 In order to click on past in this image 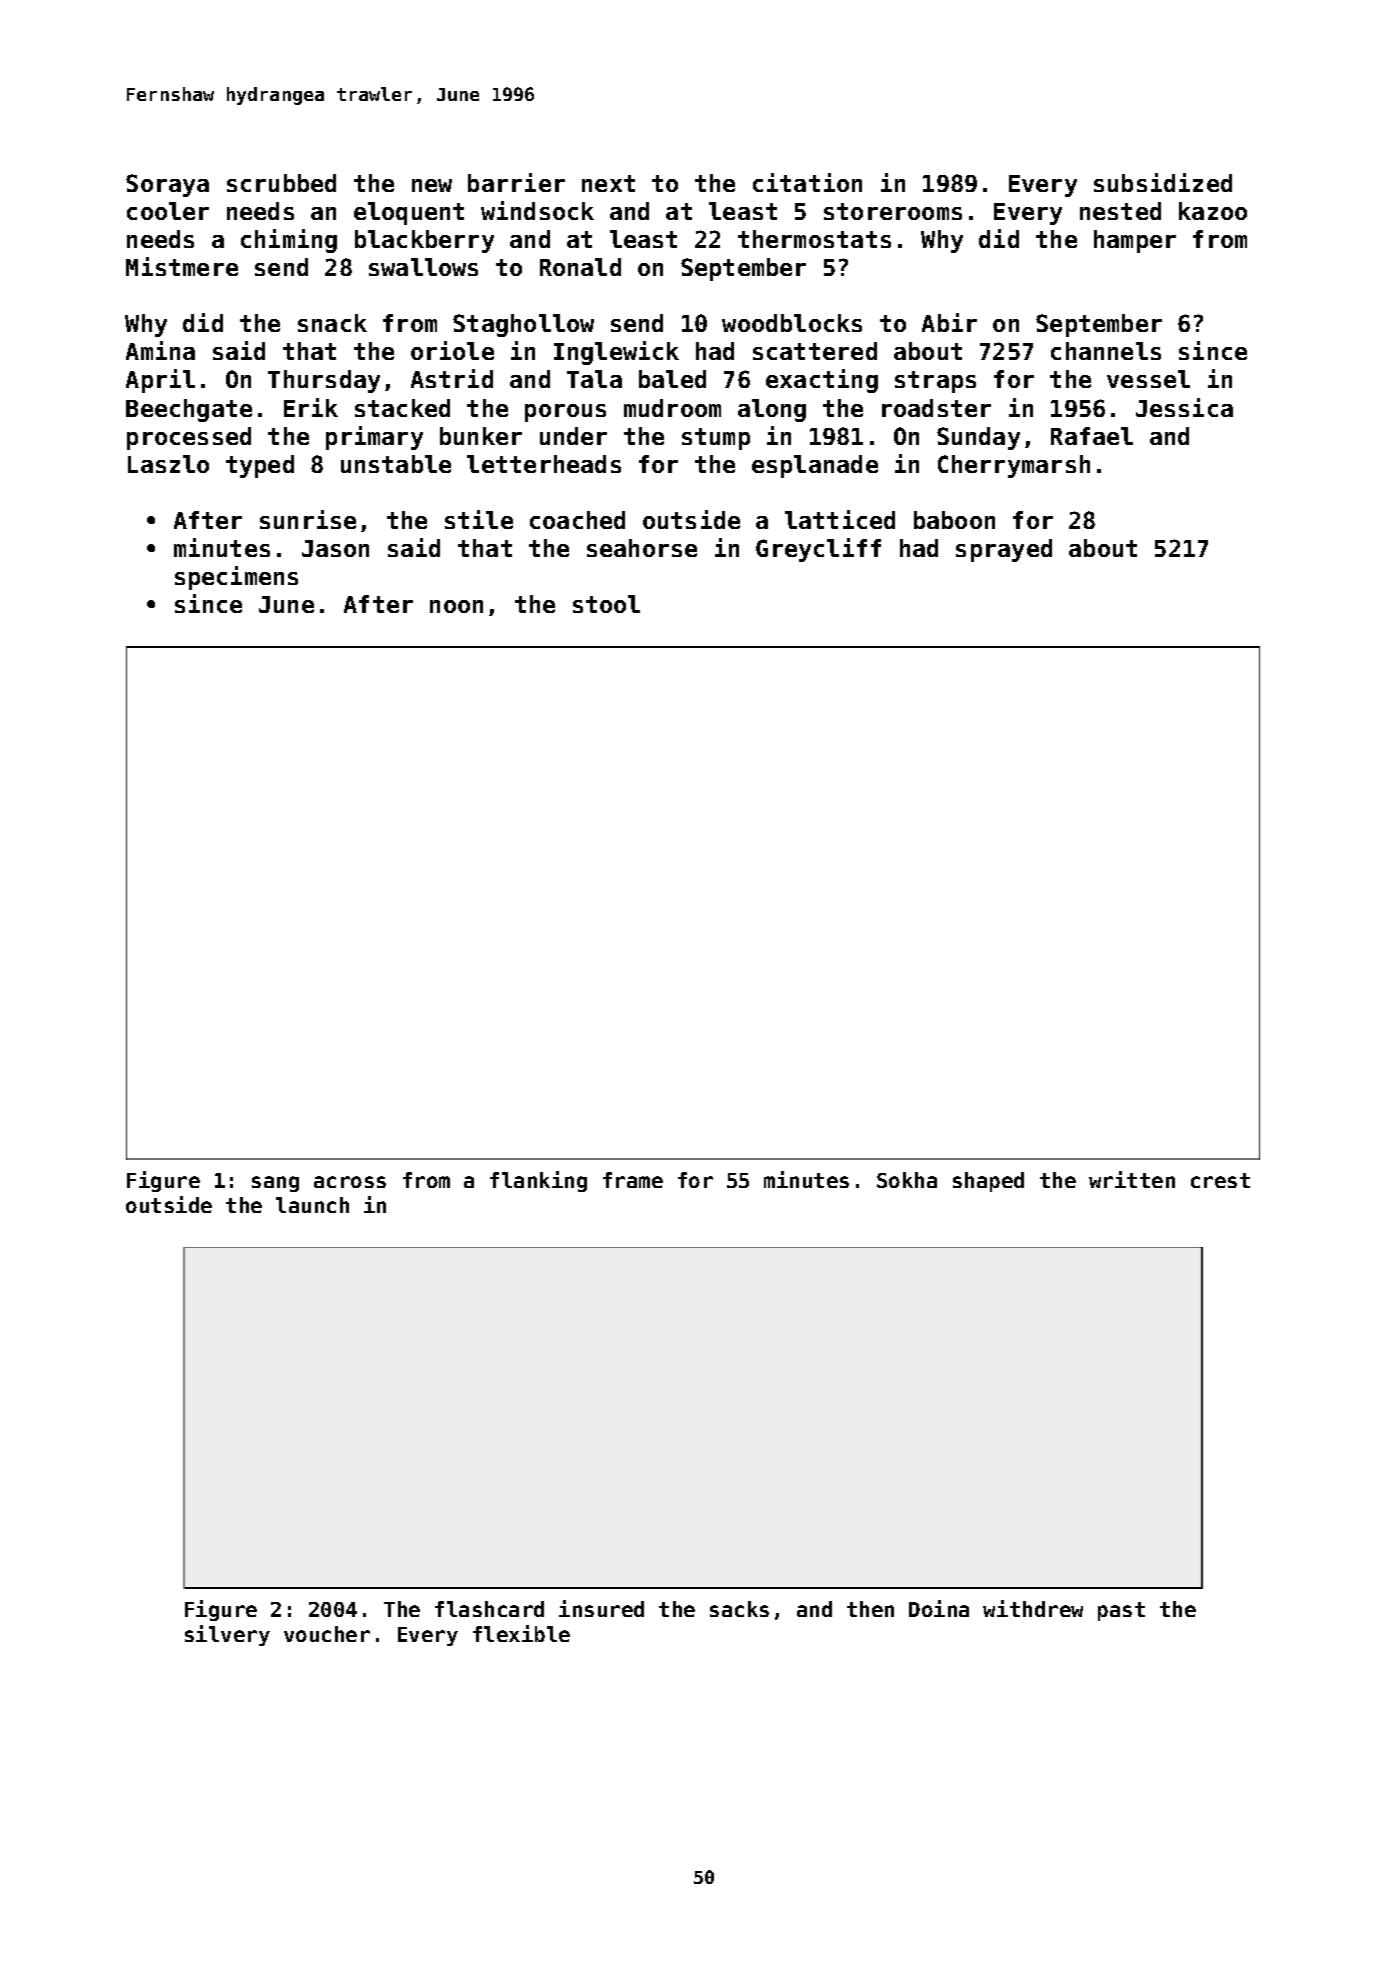, I will do `click(1121, 1611)`.
